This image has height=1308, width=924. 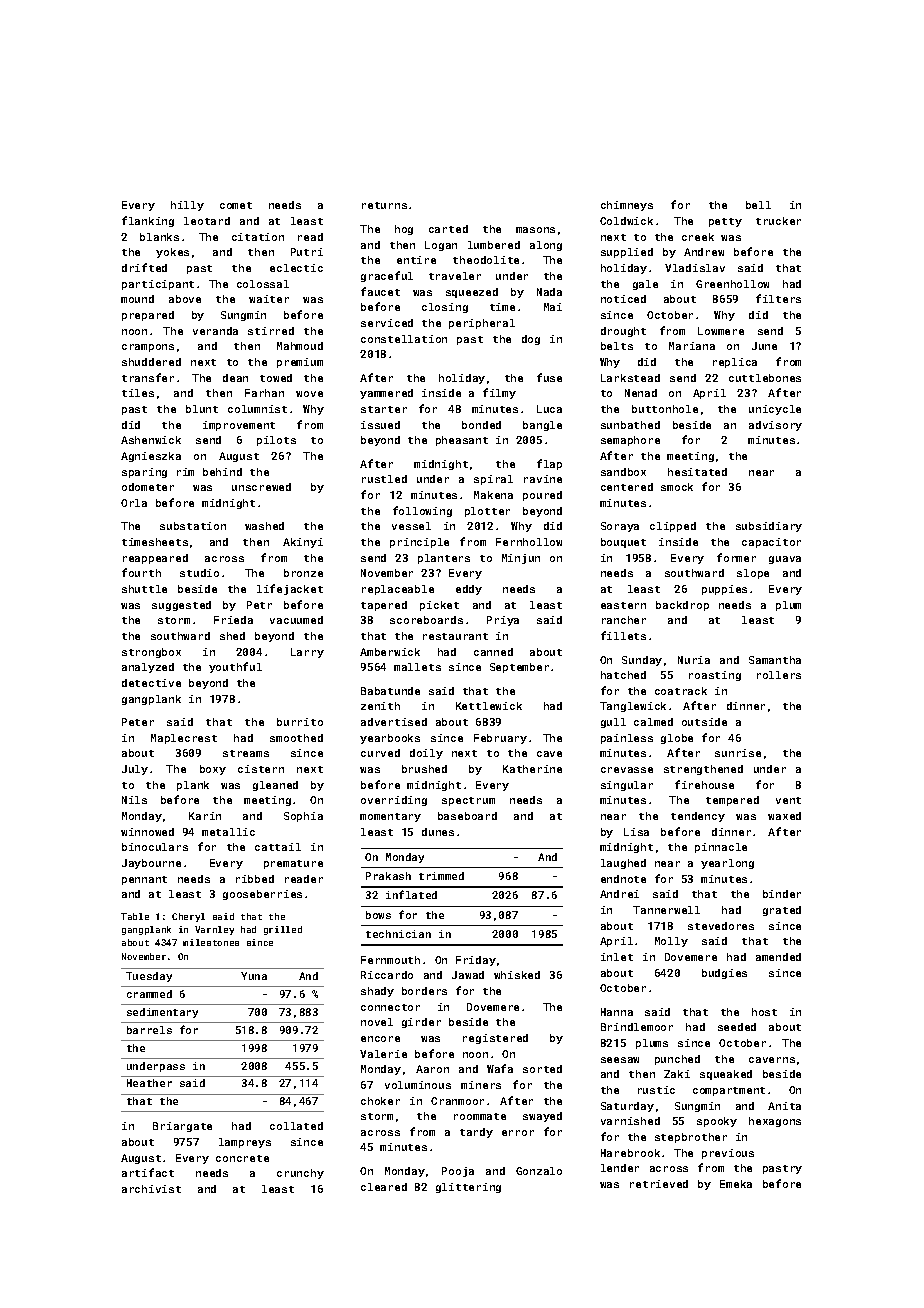 What do you see at coordinates (778, 298) in the image?
I see `filters` at bounding box center [778, 298].
